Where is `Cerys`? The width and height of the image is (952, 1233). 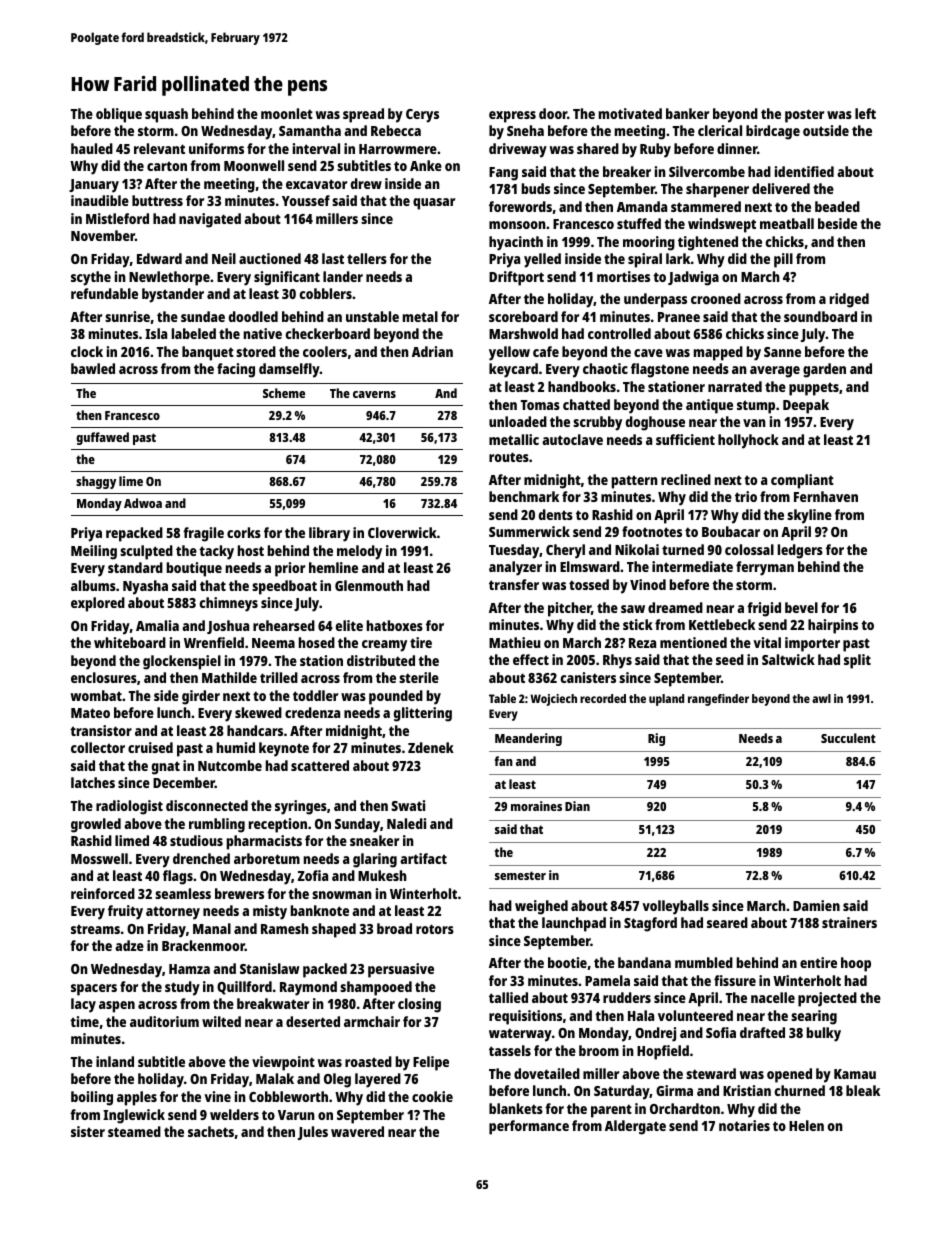
Cerys is located at coordinates (422, 116).
